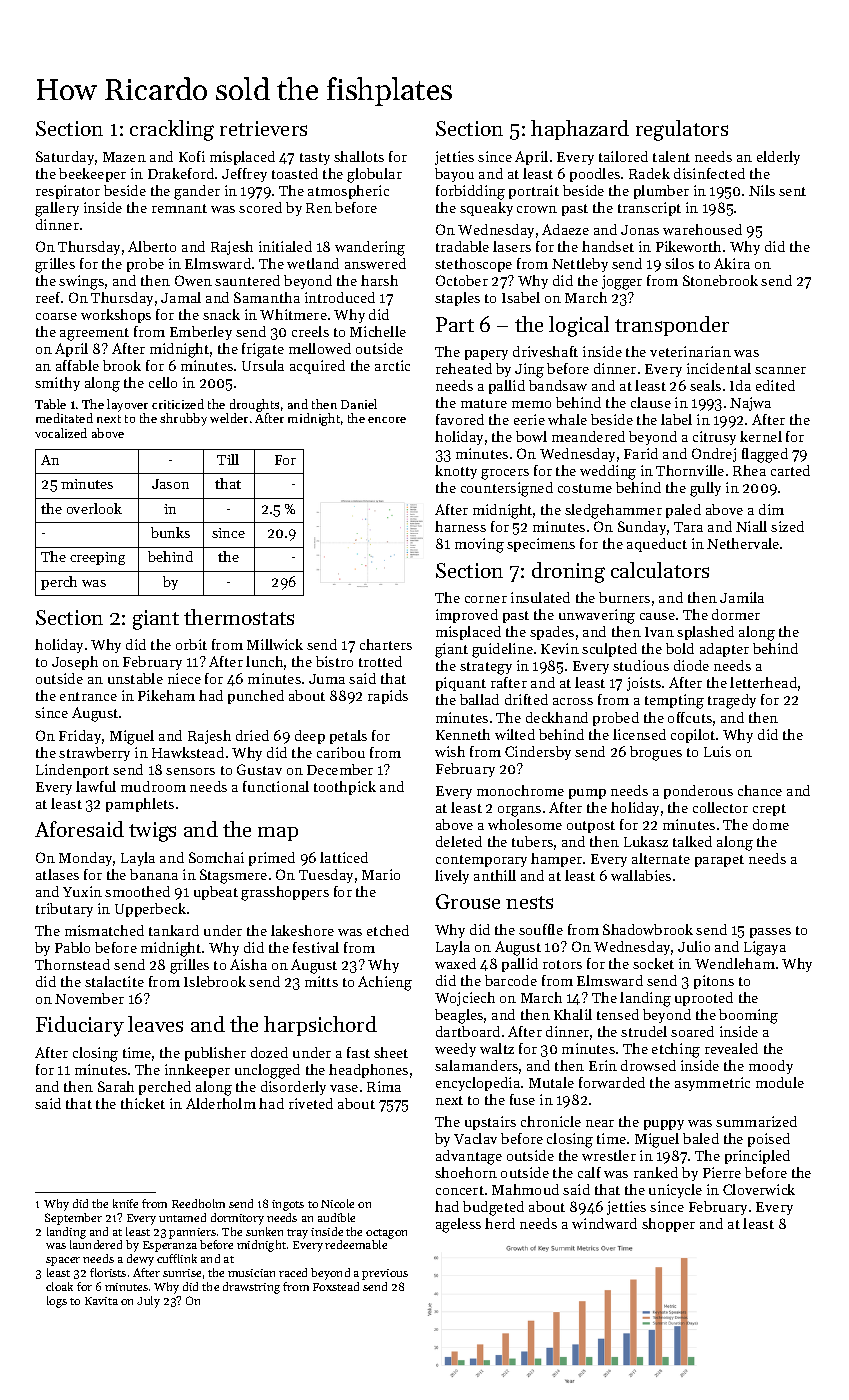 The width and height of the page is (849, 1400). I want to click on crackling, so click(172, 130).
